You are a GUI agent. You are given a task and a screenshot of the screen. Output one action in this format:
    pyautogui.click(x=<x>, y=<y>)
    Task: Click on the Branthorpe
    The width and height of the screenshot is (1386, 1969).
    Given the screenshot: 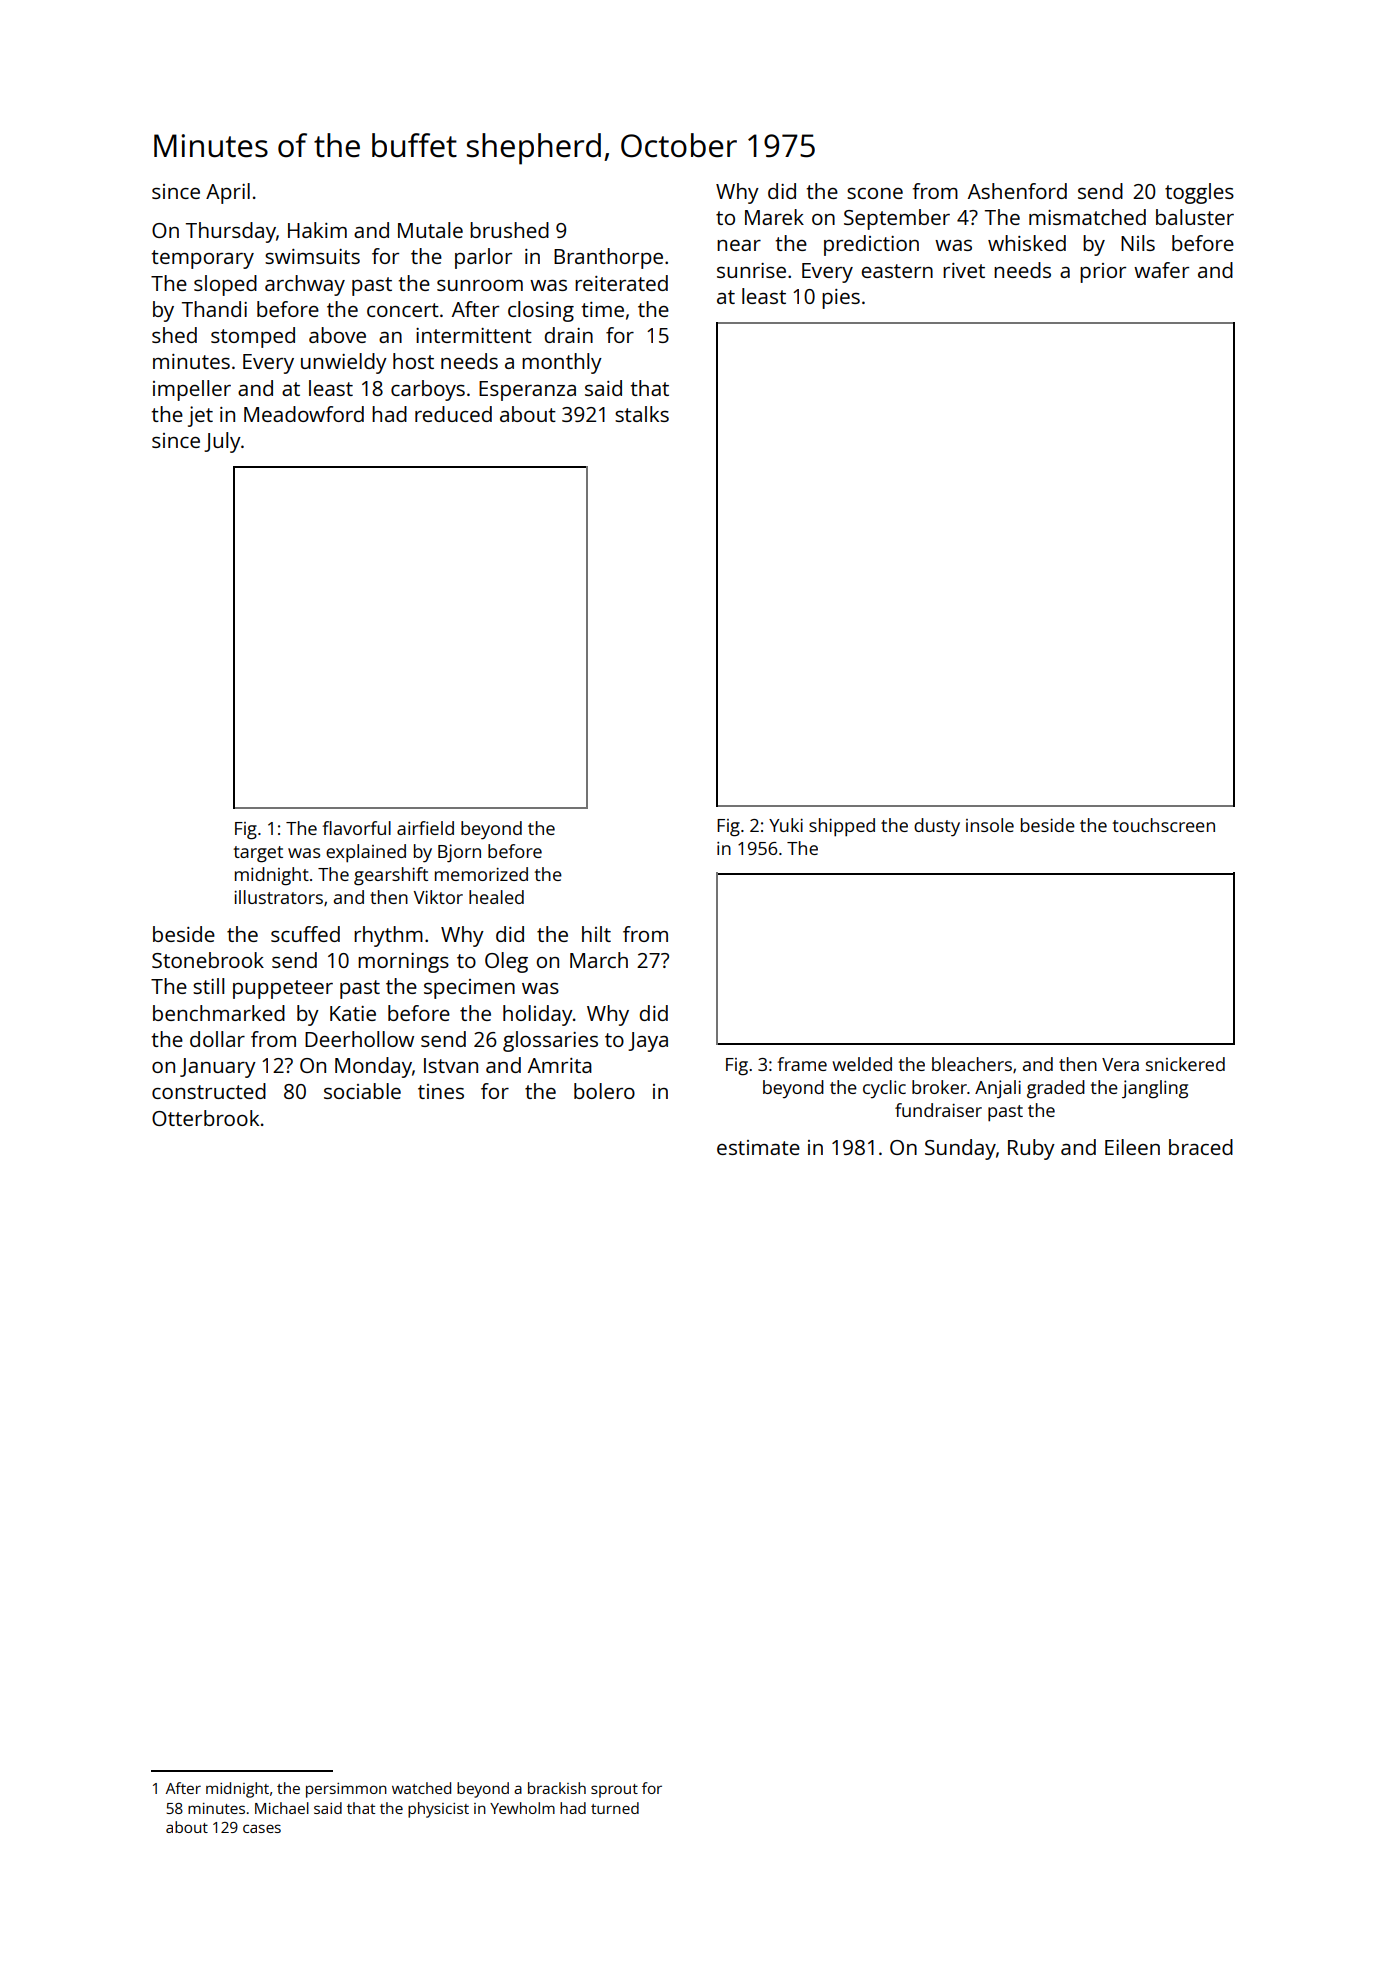 What is the action you would take?
    pyautogui.click(x=608, y=258)
